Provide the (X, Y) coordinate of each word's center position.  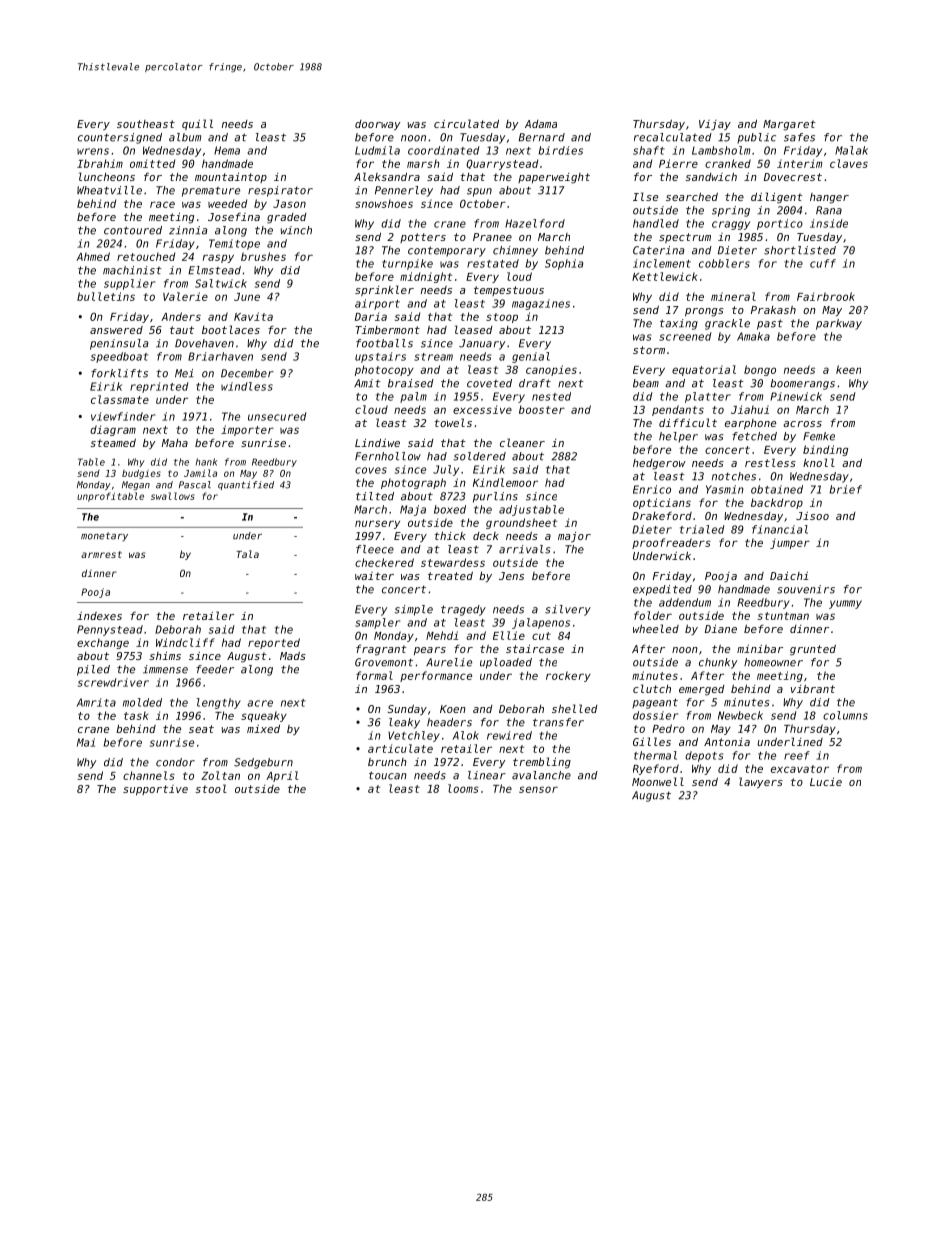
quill (197, 124)
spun (479, 192)
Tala (247, 554)
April (282, 776)
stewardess (453, 562)
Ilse (645, 196)
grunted (813, 650)
